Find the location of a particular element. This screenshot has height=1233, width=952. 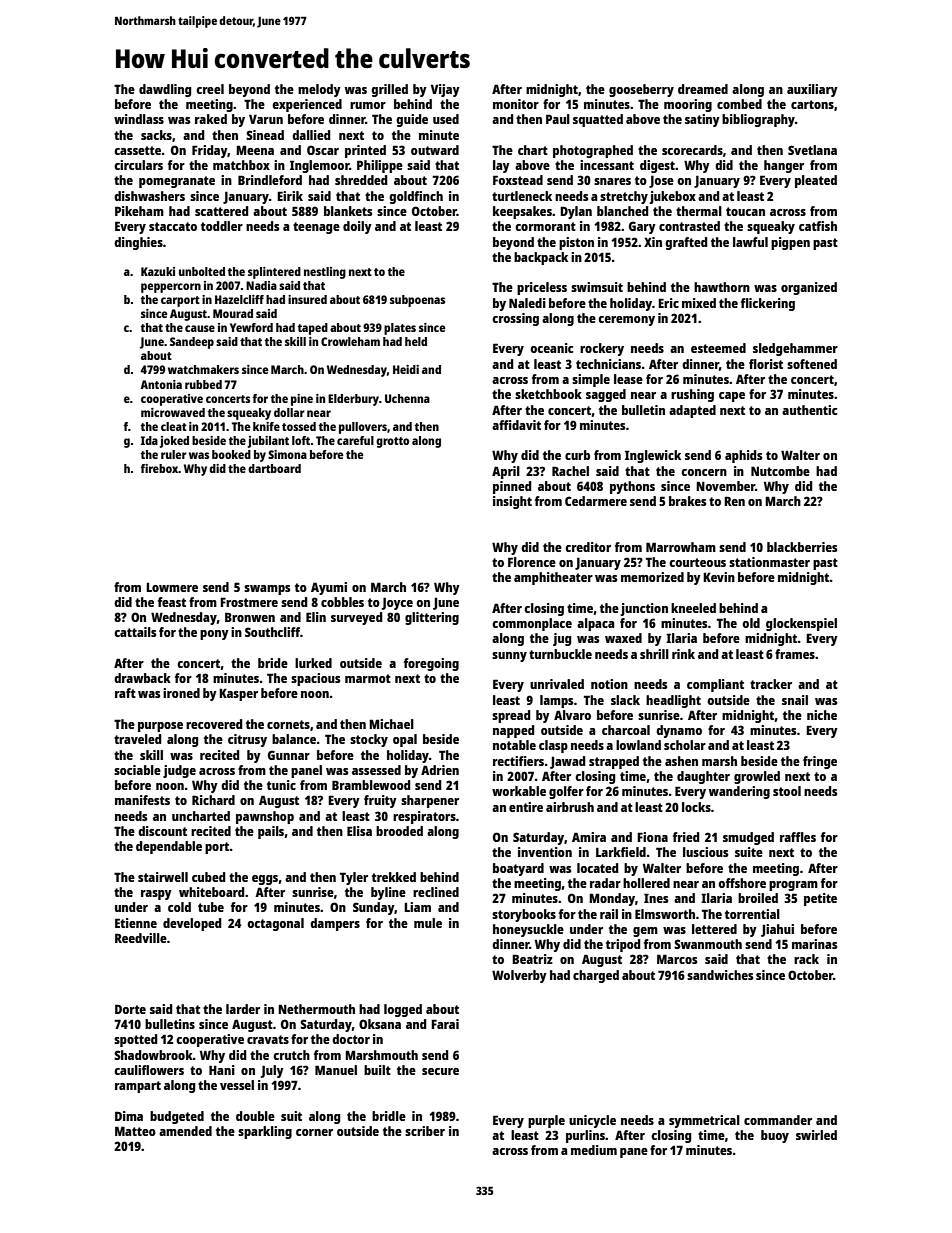

Joyce is located at coordinates (397, 603).
